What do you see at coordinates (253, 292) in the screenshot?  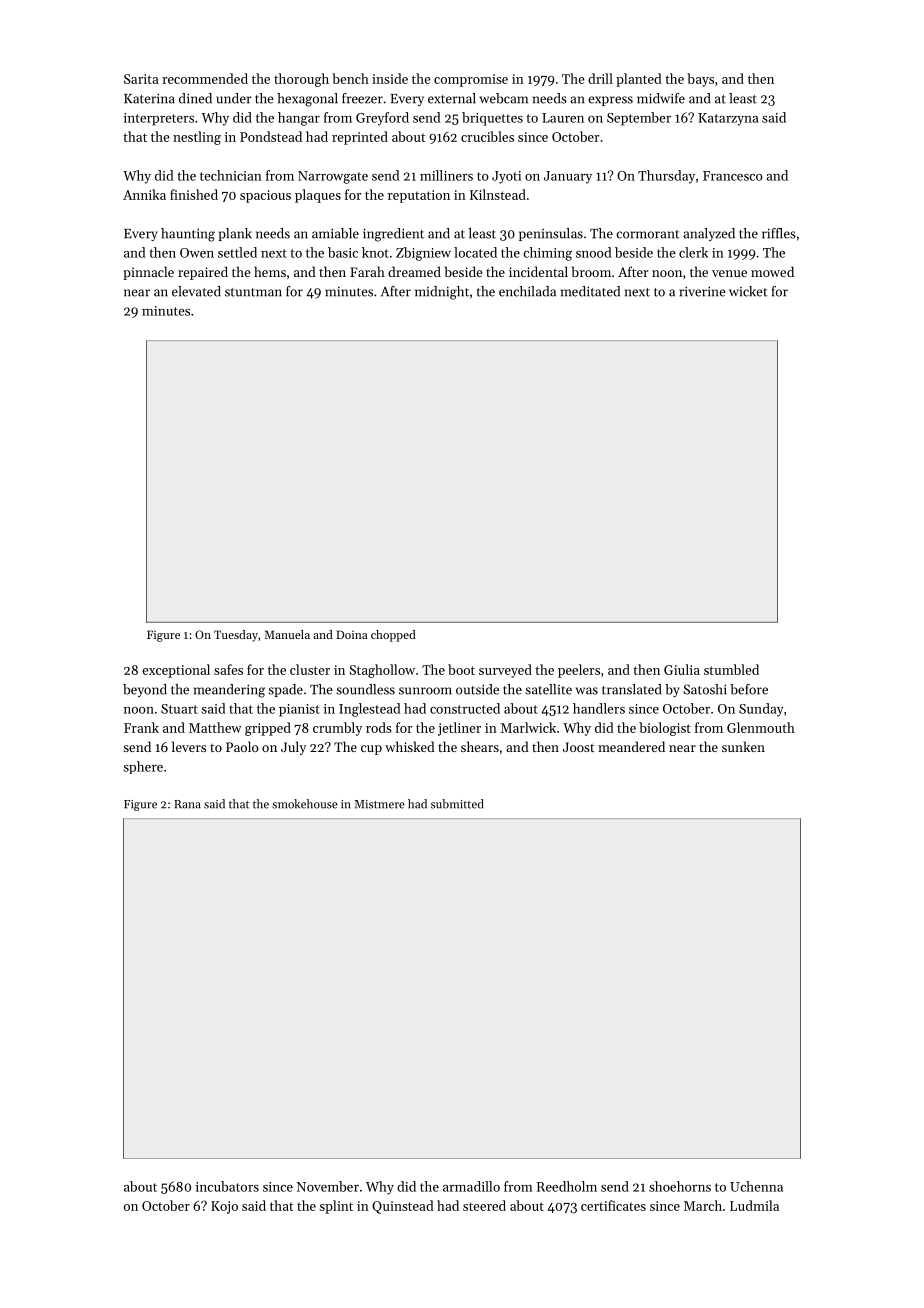 I see `stuntman` at bounding box center [253, 292].
